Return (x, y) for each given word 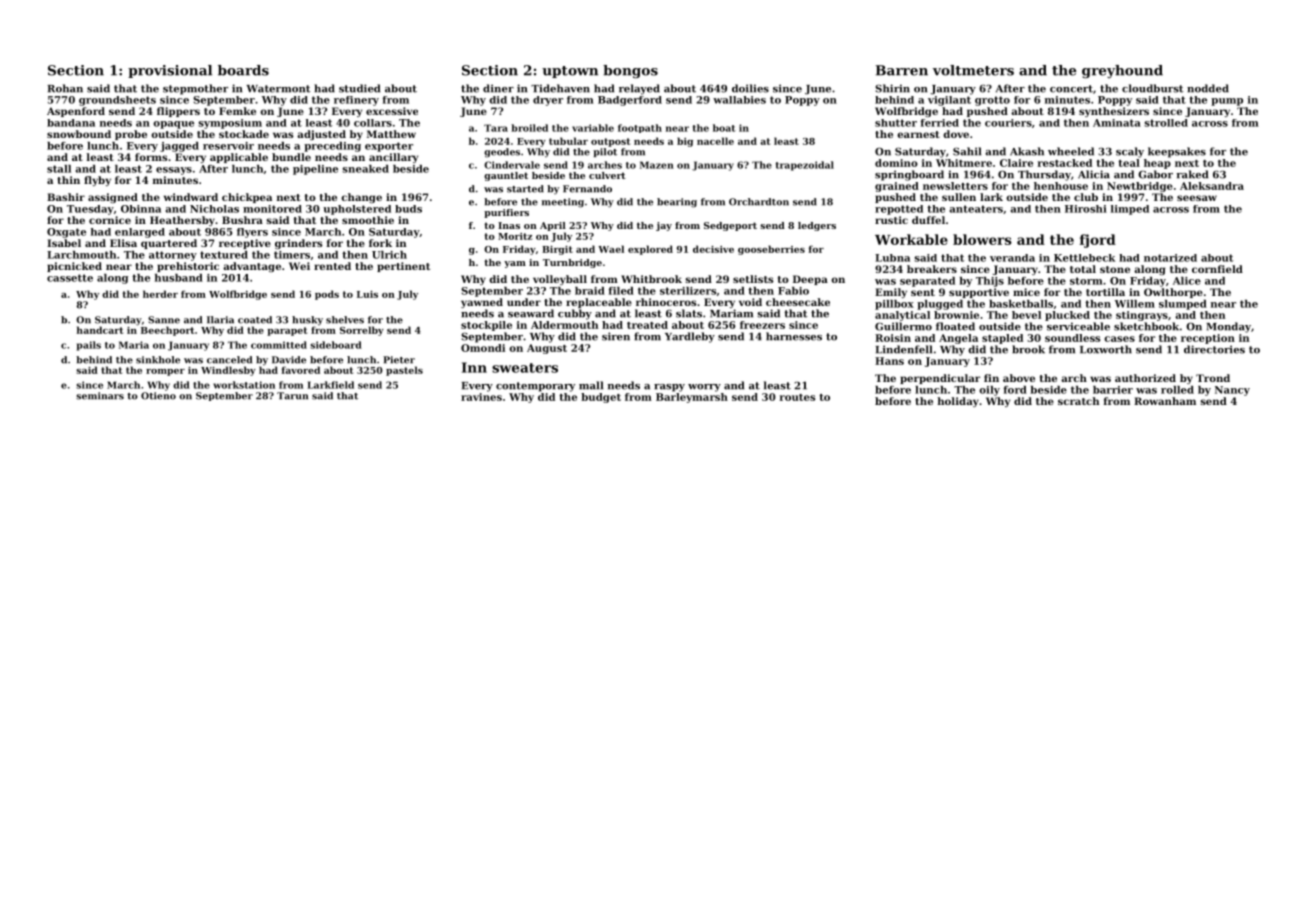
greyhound (1122, 72)
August (547, 349)
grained (897, 187)
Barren (902, 70)
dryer (548, 101)
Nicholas (214, 209)
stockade (244, 134)
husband (179, 278)
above (1019, 378)
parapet (287, 331)
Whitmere (964, 163)
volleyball (560, 280)
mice (1026, 292)
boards (243, 70)
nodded (1208, 88)
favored (301, 370)
